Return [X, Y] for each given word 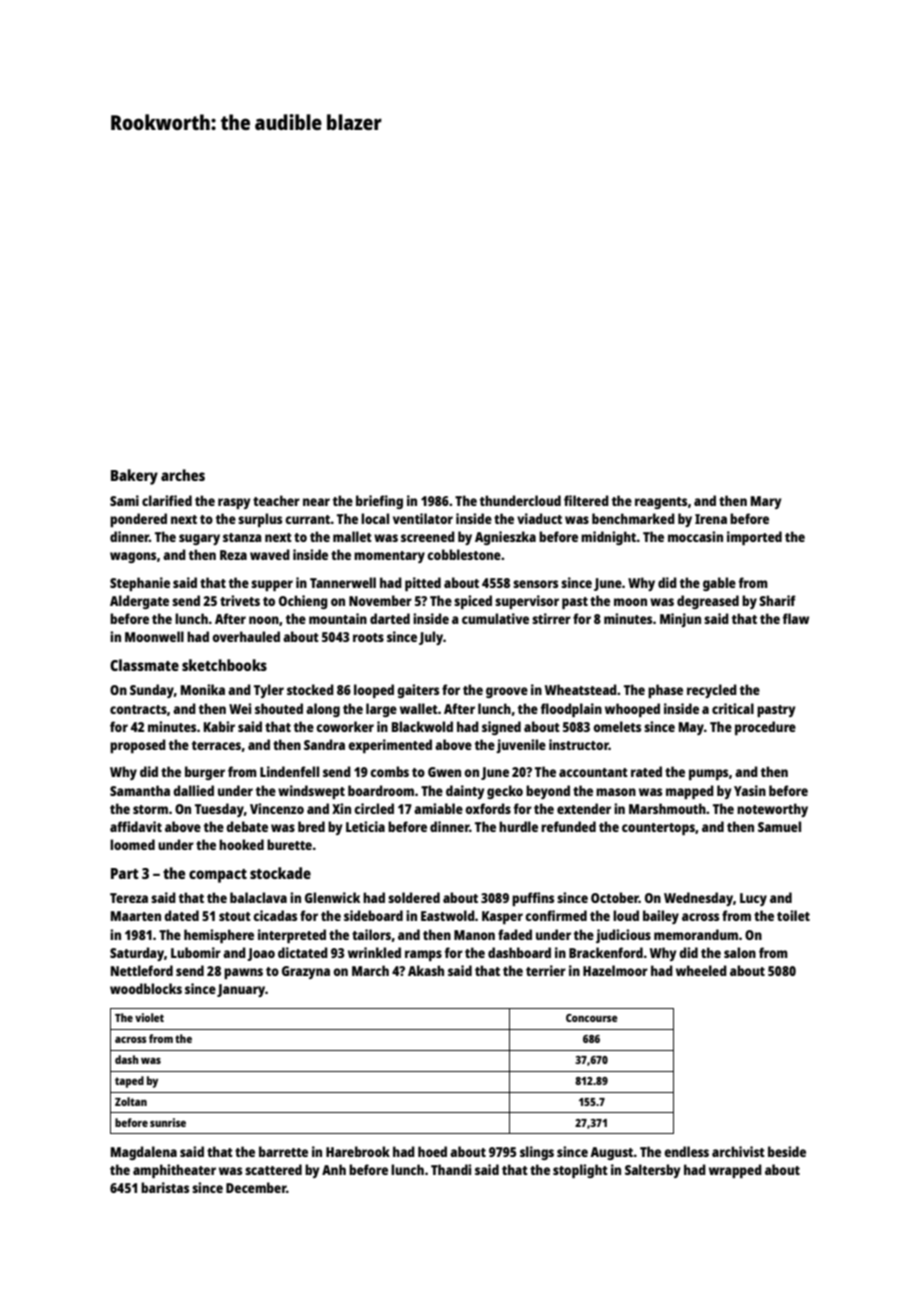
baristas [165, 1187]
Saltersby [653, 1171]
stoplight [580, 1171]
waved [270, 554]
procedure [765, 728]
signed [501, 728]
